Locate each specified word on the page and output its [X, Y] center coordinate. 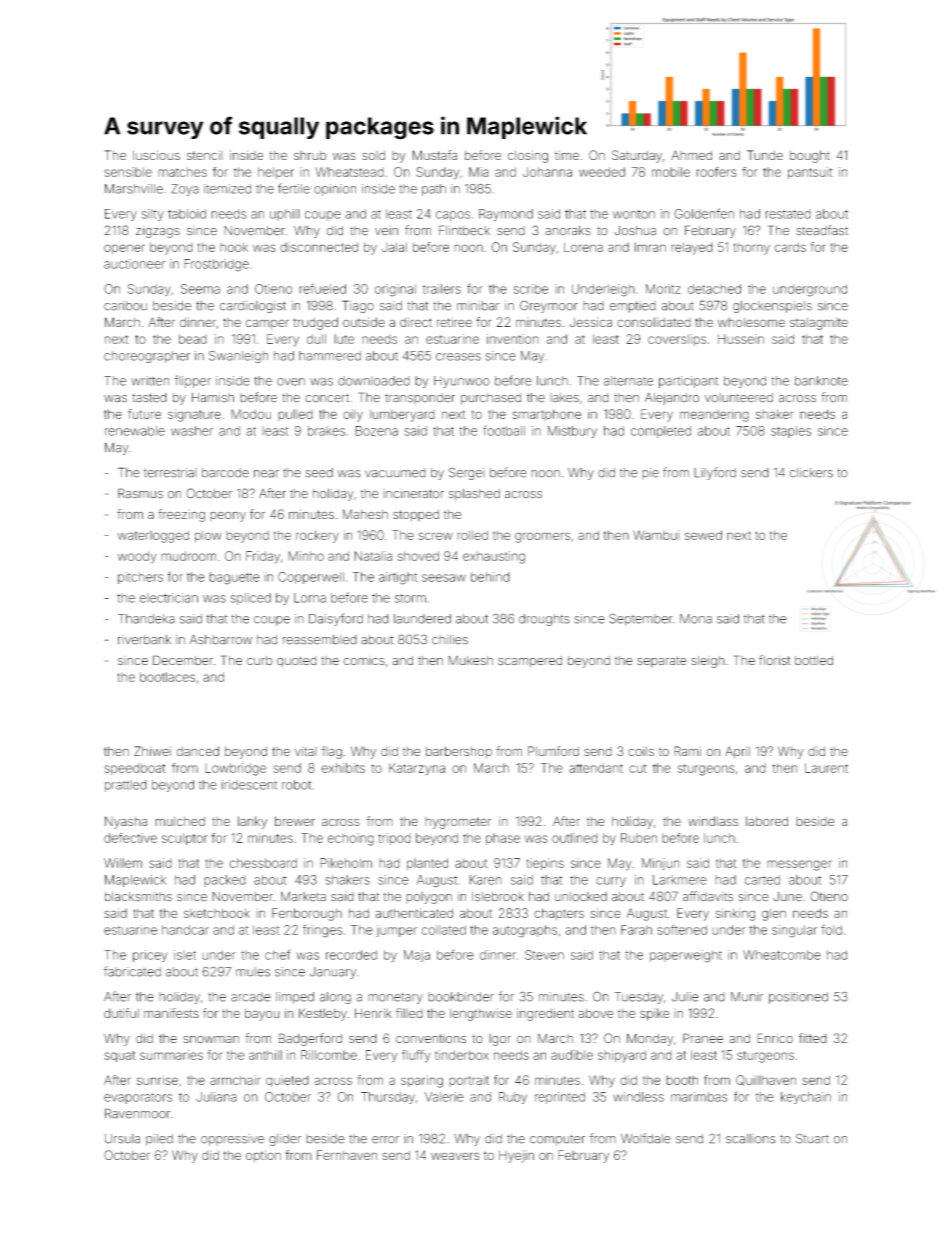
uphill [285, 215]
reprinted [560, 1098]
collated [444, 930]
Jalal [394, 247]
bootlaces [167, 677]
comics [364, 660]
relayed [692, 248]
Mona [696, 619]
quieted [287, 1081]
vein [386, 231]
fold [831, 929]
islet [185, 955]
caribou [125, 306]
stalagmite [819, 323]
